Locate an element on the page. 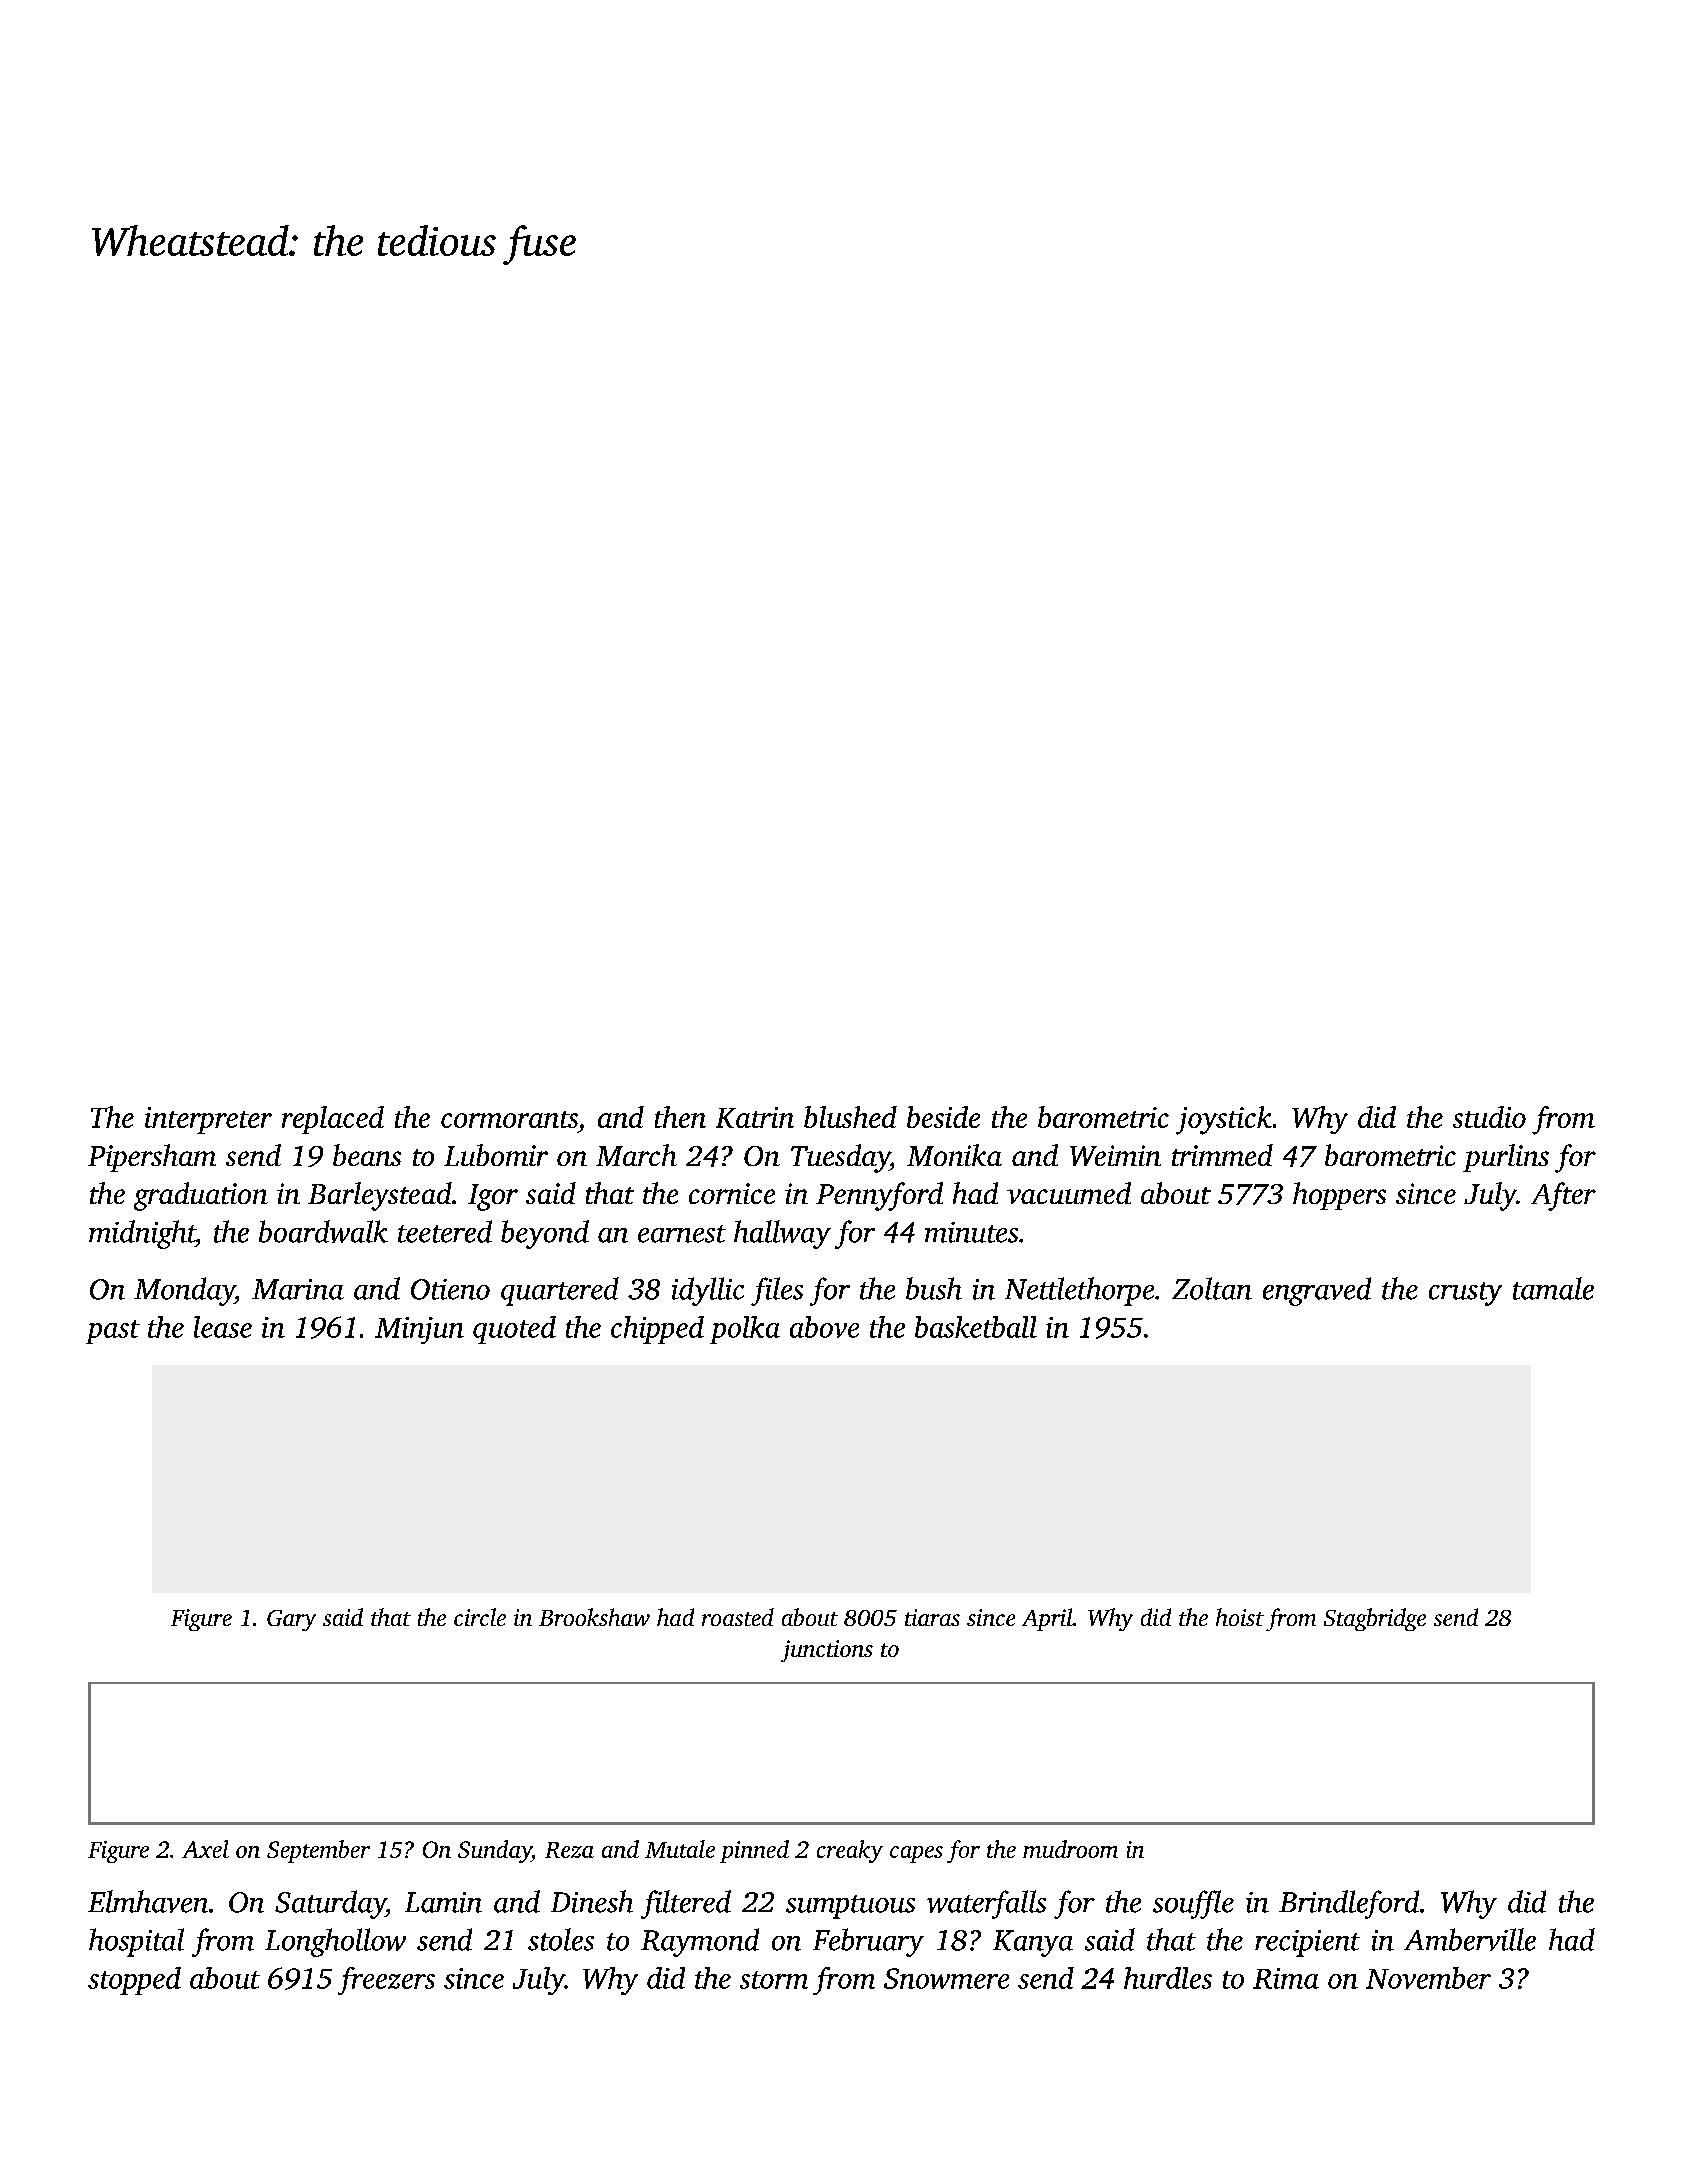 The width and height of the document is (1683, 2178). Monika is located at coordinates (954, 1155).
